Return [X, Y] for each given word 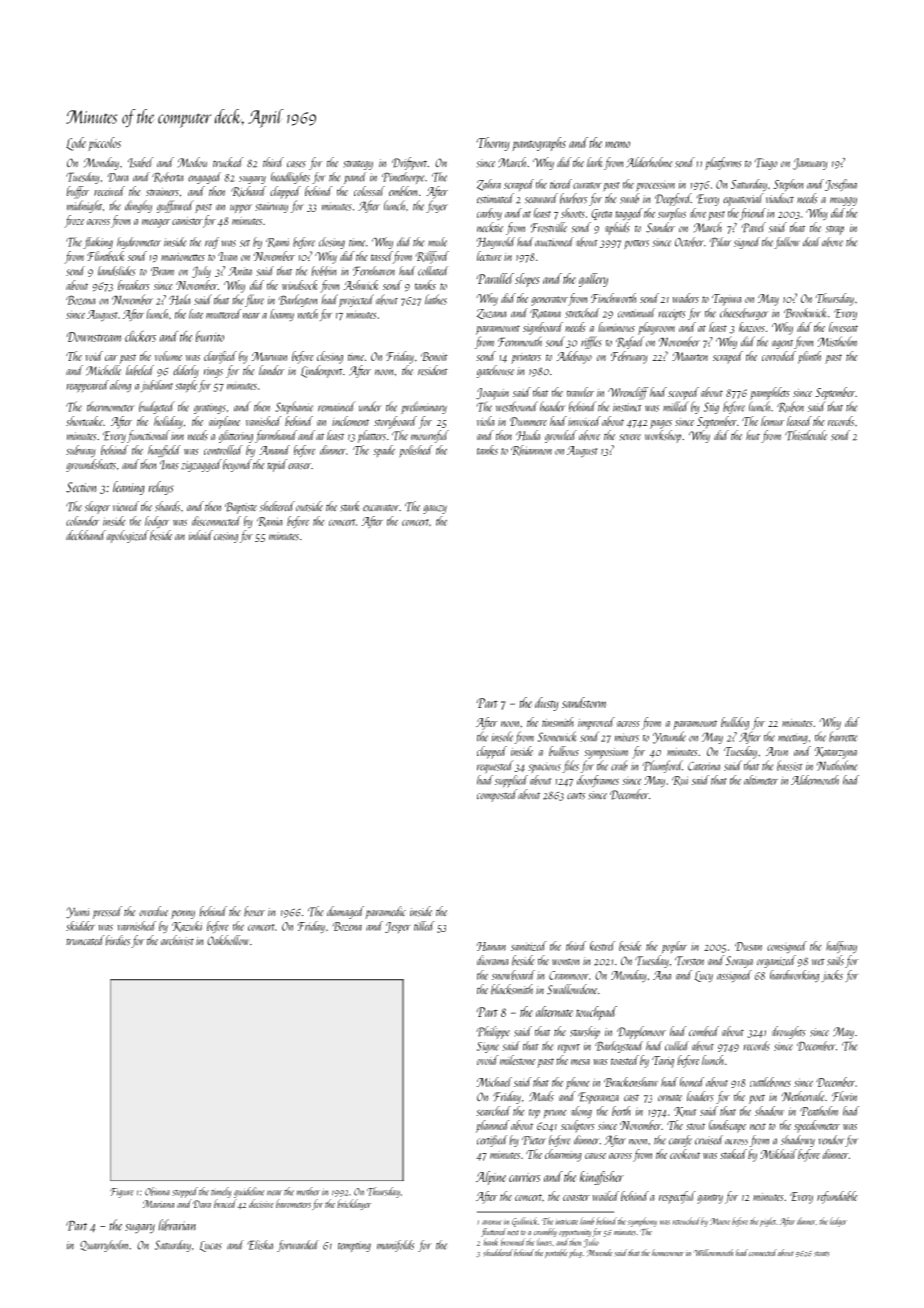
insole [502, 736]
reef [212, 243]
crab [619, 765]
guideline [249, 1192]
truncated [85, 940]
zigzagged [201, 465]
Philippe [493, 1032]
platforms [723, 163]
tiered [561, 184]
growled [561, 436]
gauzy [435, 509]
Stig [711, 408]
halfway [841, 947]
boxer [254, 911]
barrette [843, 736]
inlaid [201, 535]
